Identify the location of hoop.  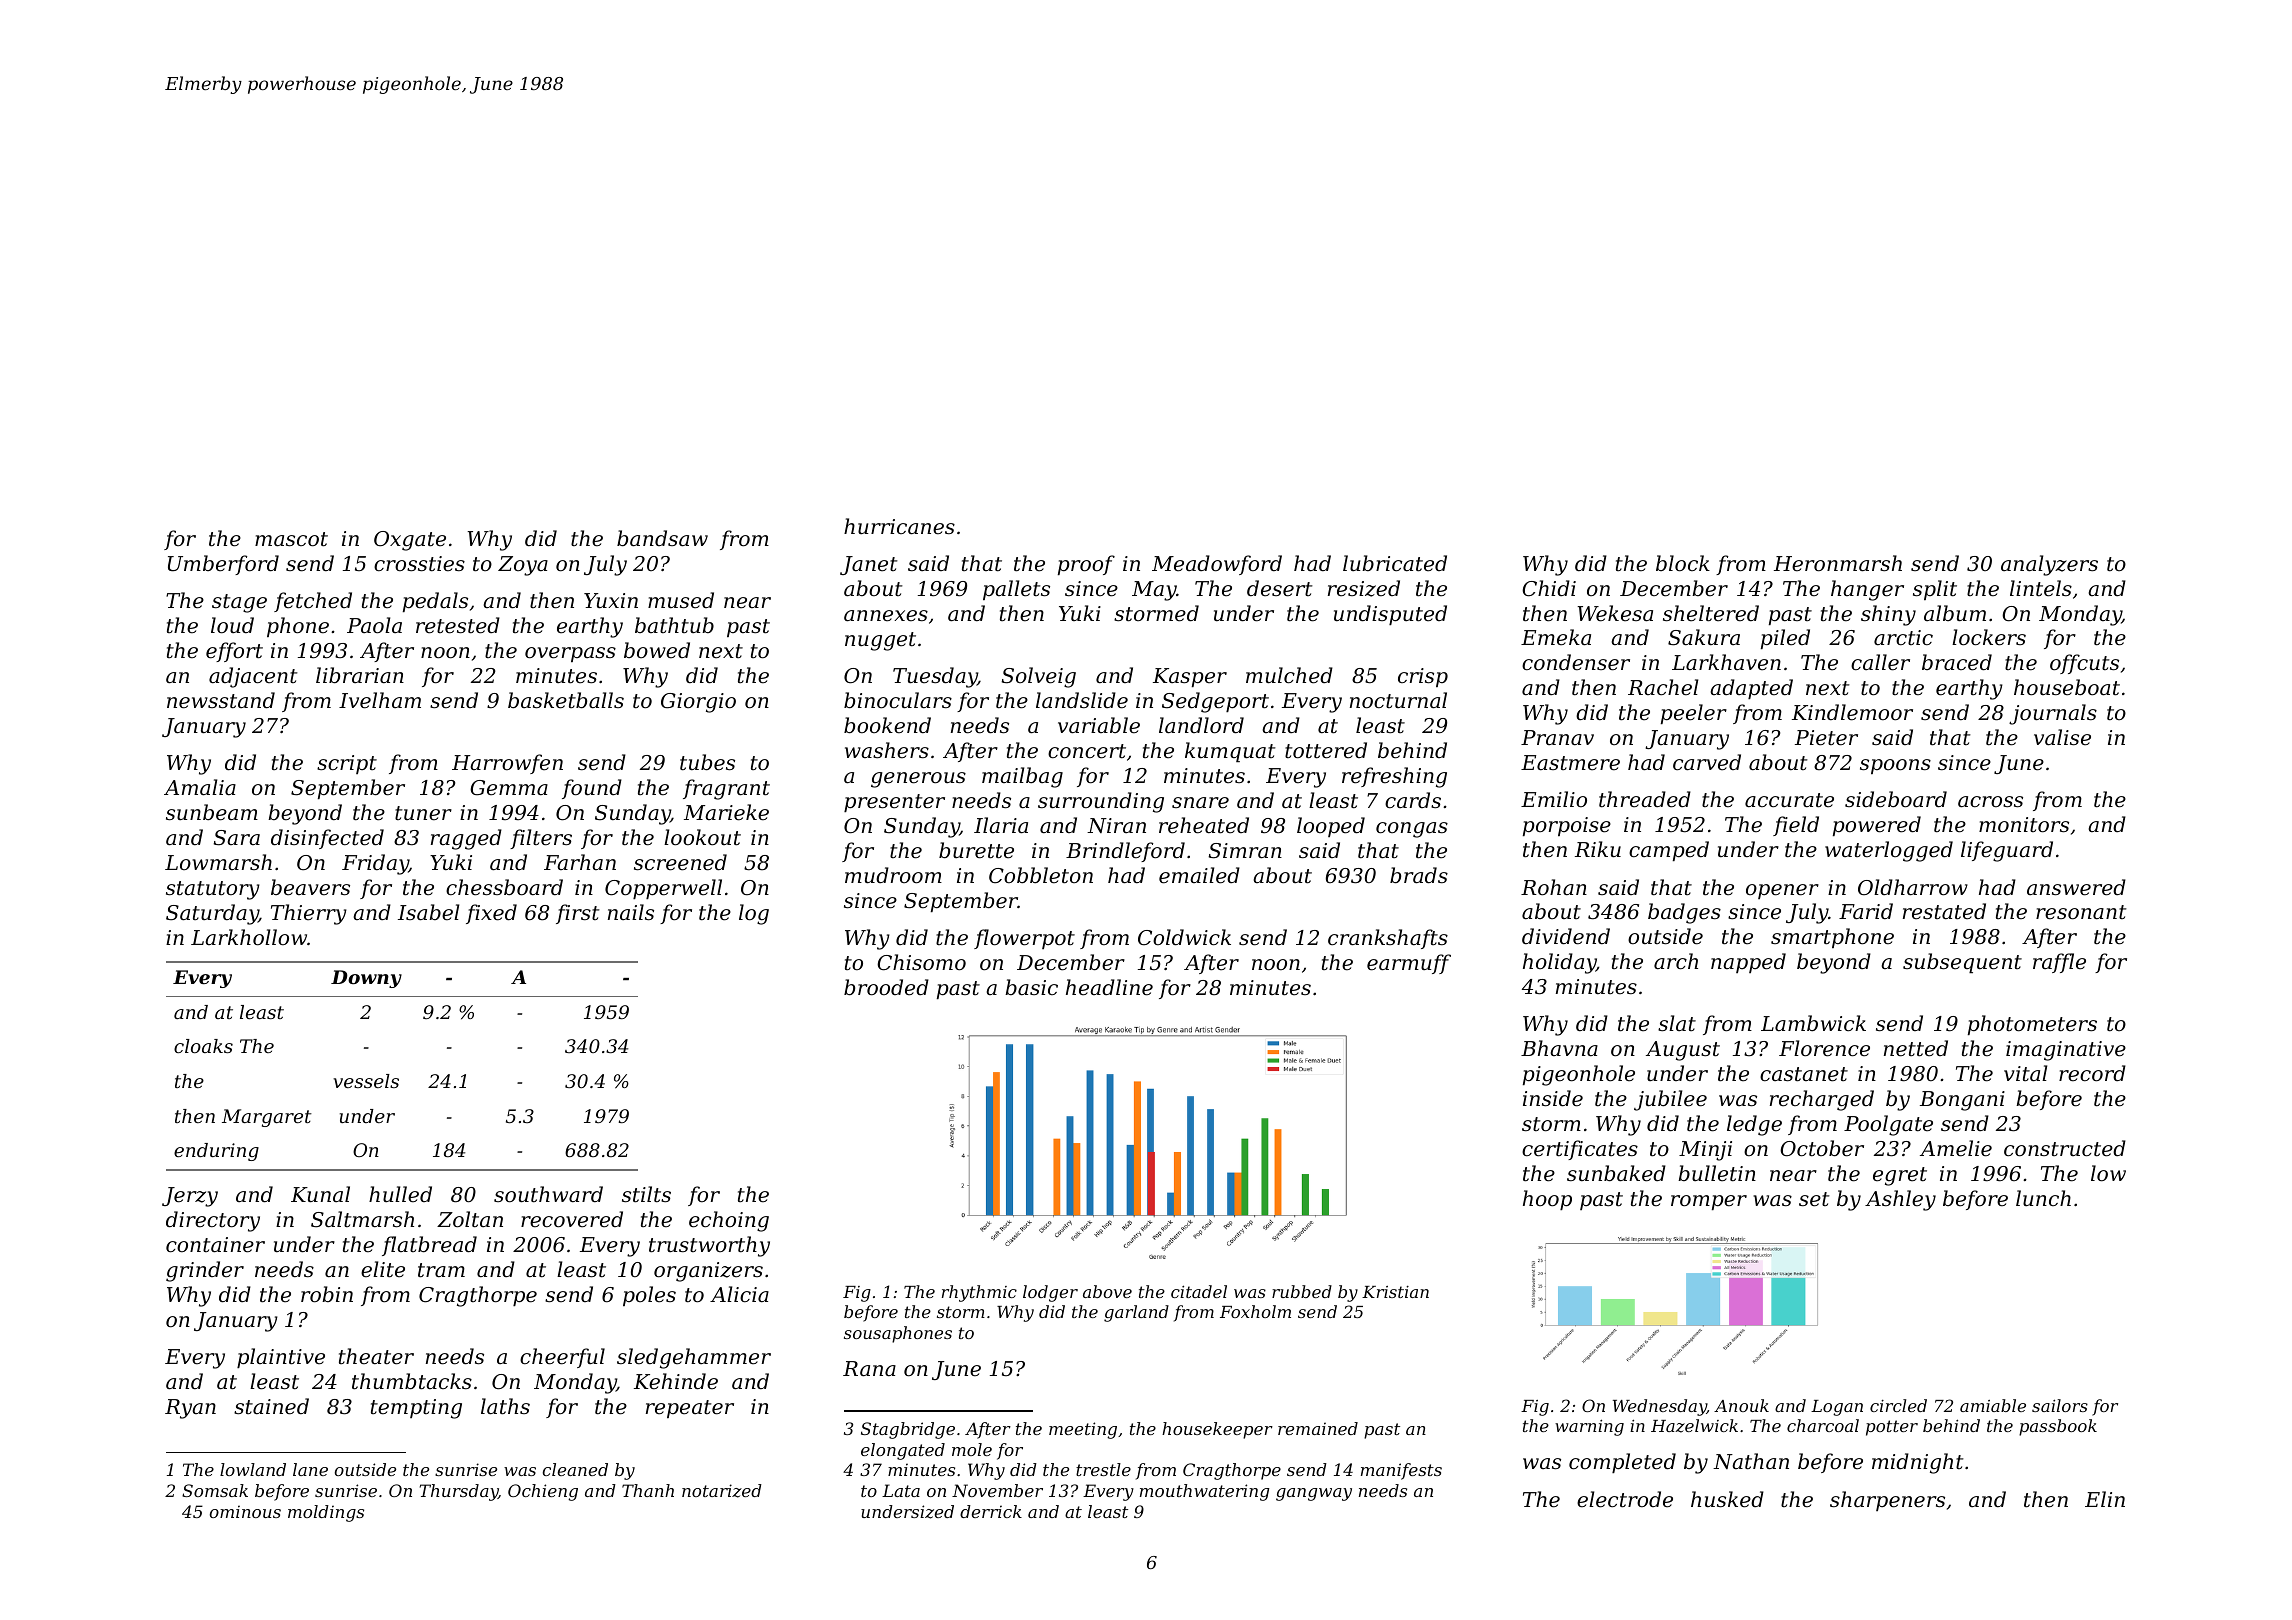
(1547, 1200).
